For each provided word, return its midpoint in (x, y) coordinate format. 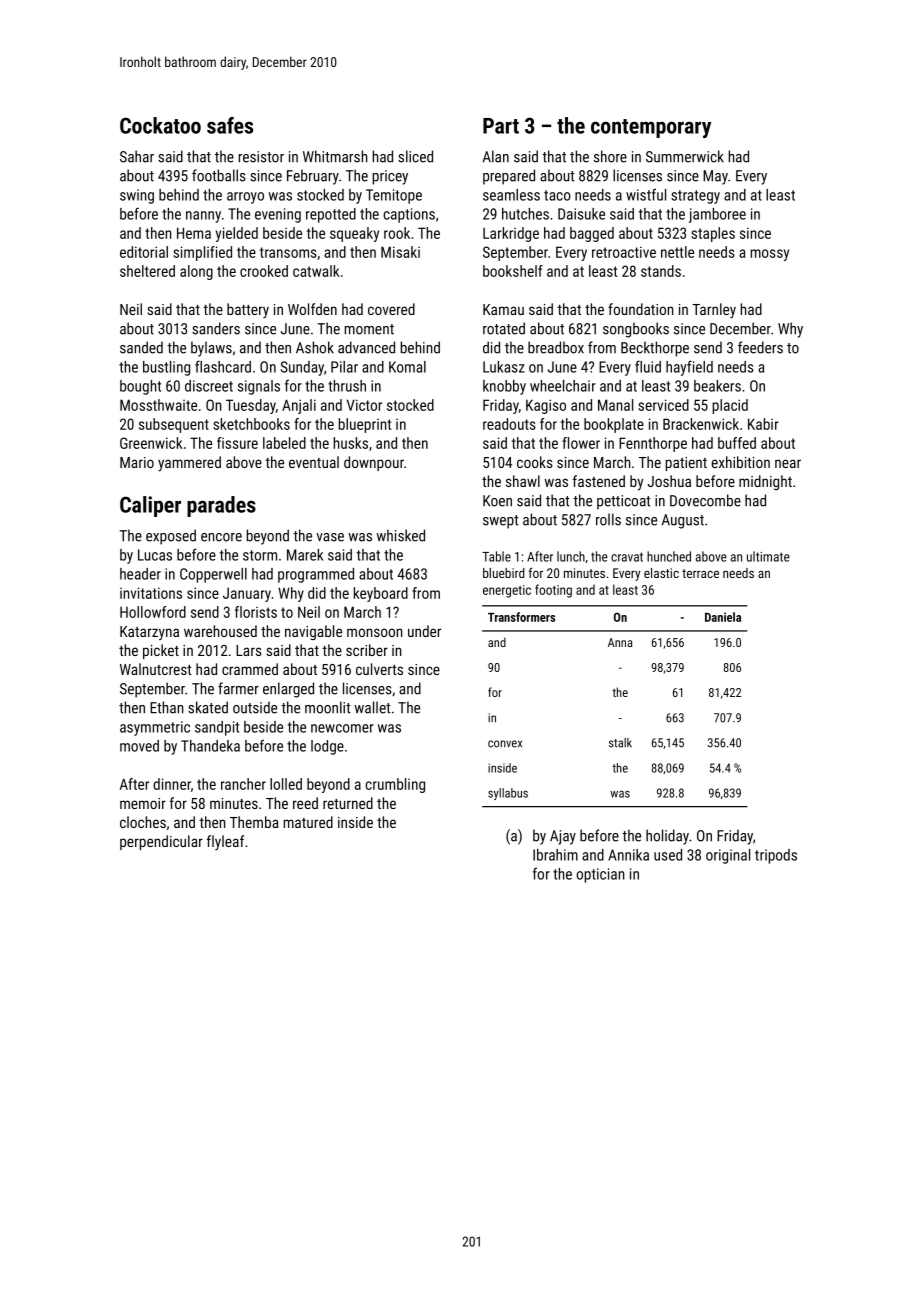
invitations (151, 593)
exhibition (741, 462)
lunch (571, 556)
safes (230, 125)
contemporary (651, 128)
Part (501, 126)
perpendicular (161, 842)
